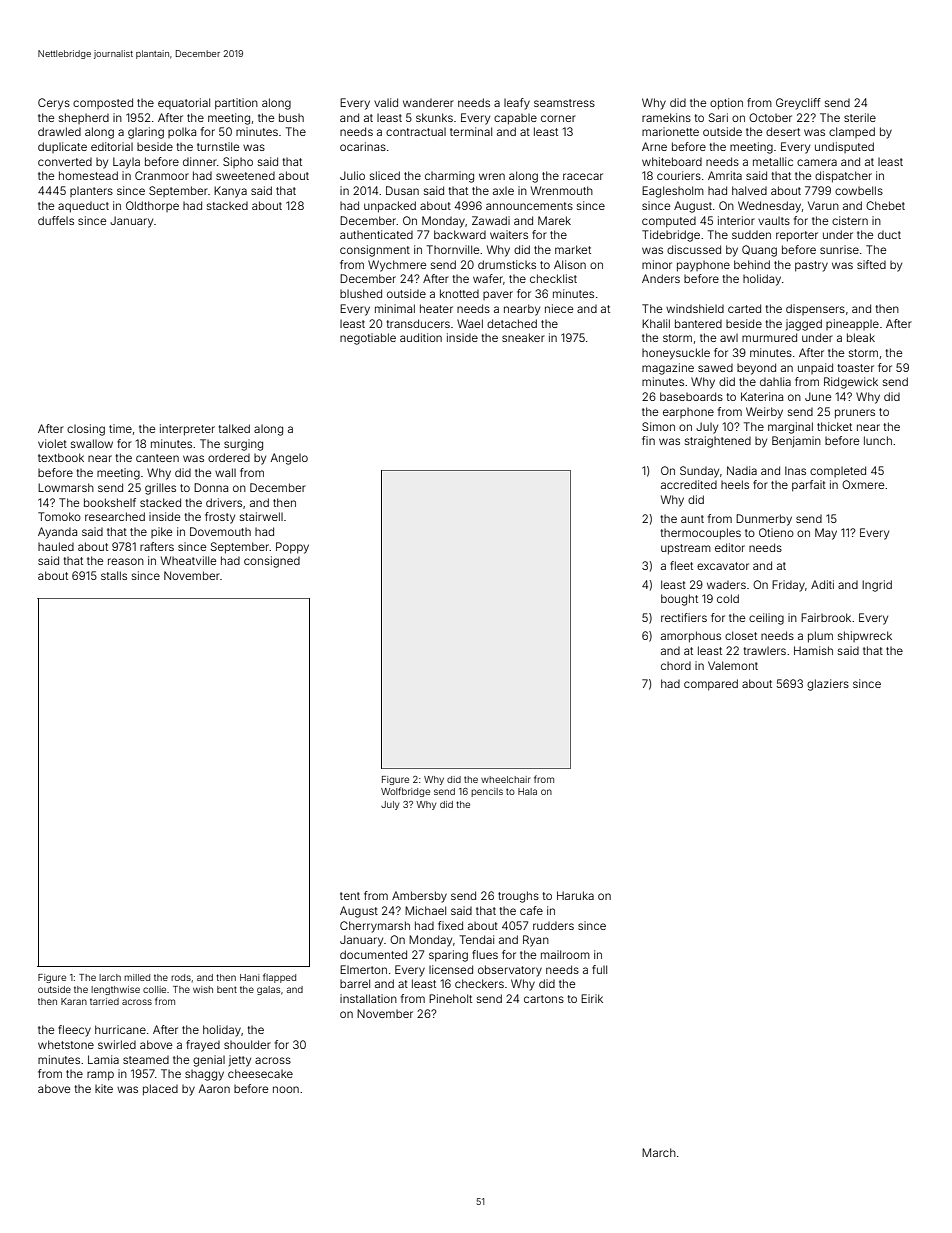 This screenshot has width=952, height=1233. What do you see at coordinates (861, 337) in the screenshot?
I see `bleak` at bounding box center [861, 337].
